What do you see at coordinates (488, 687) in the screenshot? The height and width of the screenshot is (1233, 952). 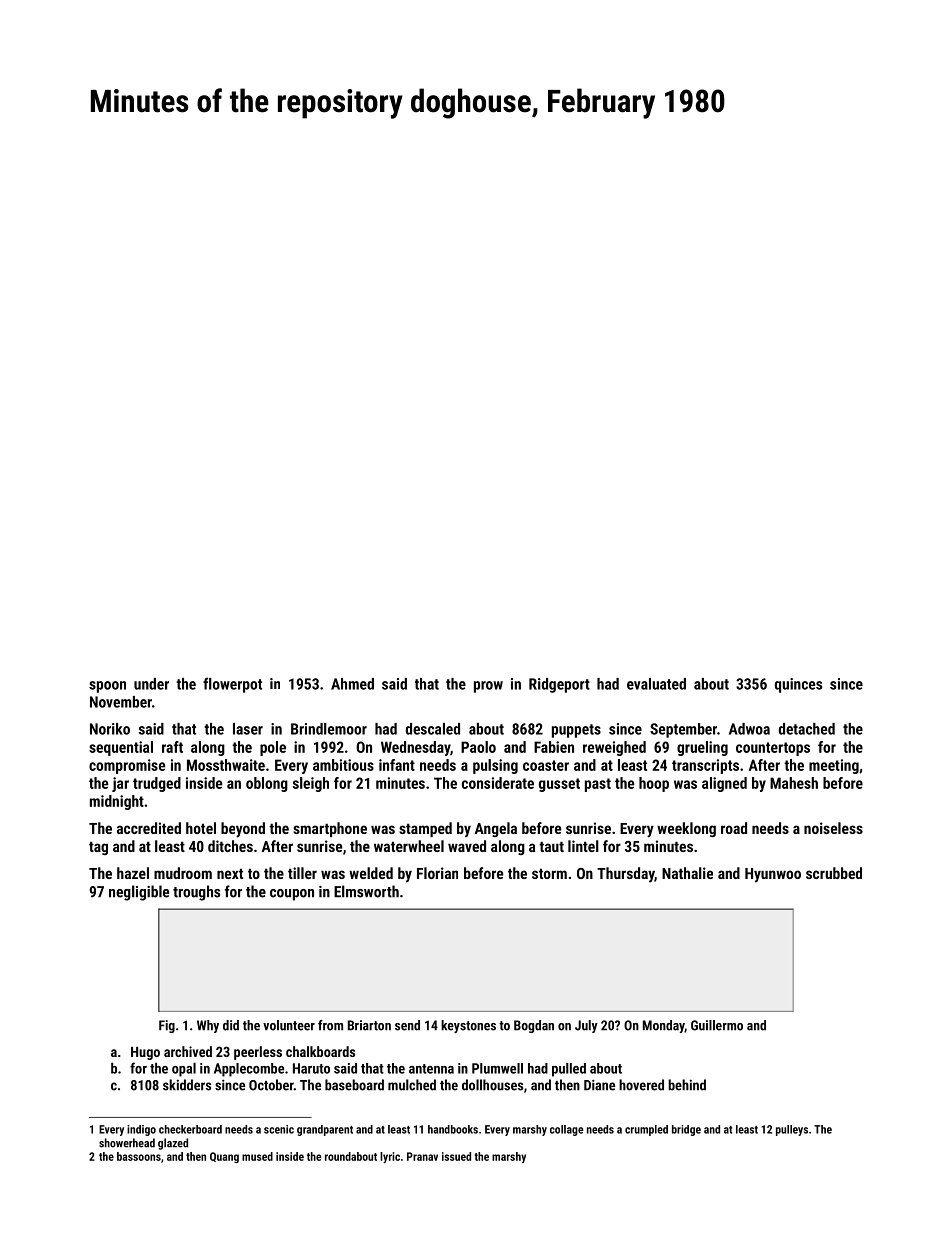 I see `prow` at bounding box center [488, 687].
